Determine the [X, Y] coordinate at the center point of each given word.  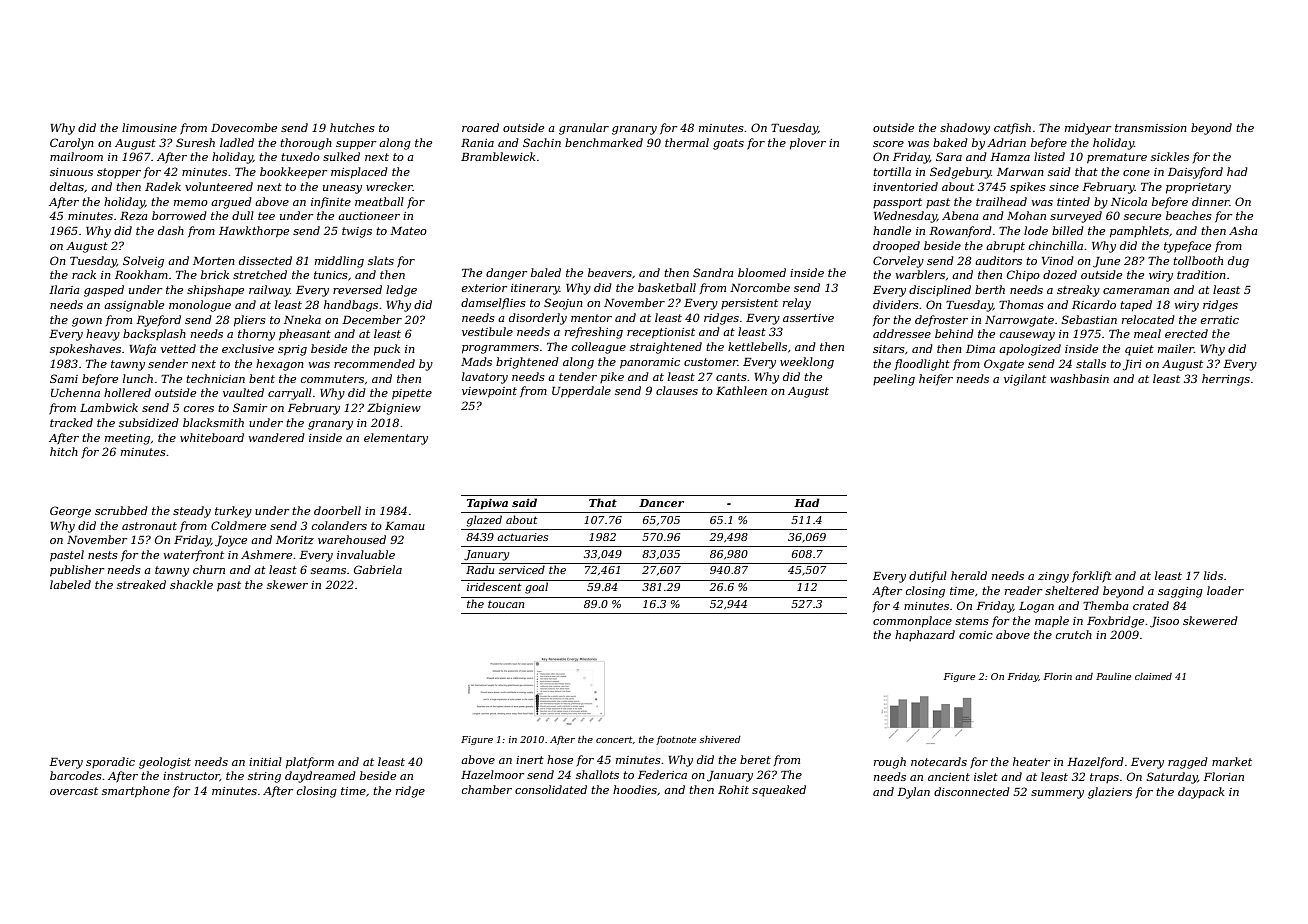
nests [103, 555]
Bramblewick [498, 156]
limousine [149, 127]
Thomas [1021, 304]
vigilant [1025, 380]
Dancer [661, 503]
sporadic [110, 762]
